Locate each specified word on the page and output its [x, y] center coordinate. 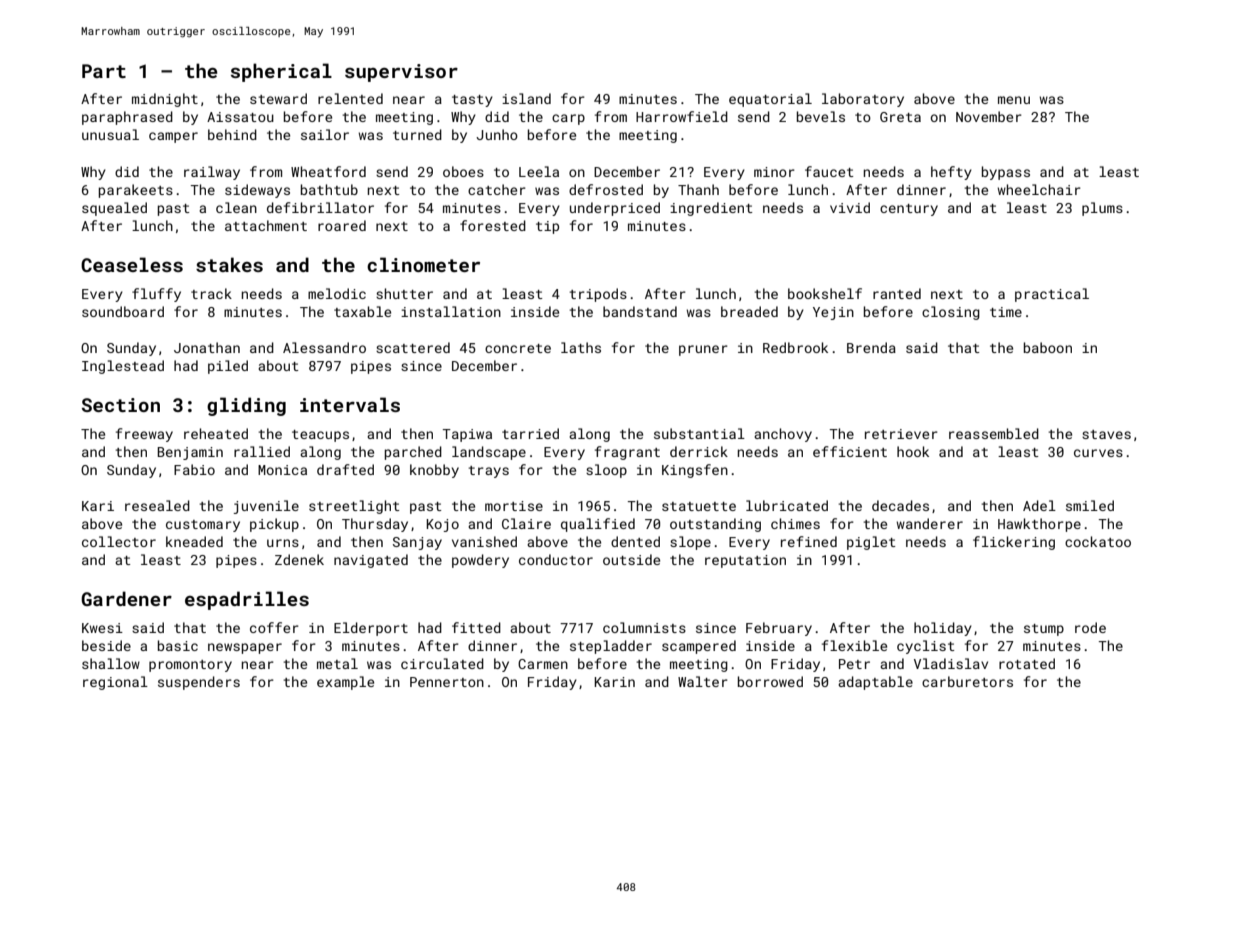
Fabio [194, 469]
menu [1014, 100]
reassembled [994, 433]
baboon [1048, 347]
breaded [749, 311]
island [526, 98]
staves [1106, 434]
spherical [281, 72]
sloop [606, 471]
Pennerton [447, 682]
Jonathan [207, 347]
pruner [703, 350]
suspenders [199, 683]
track [211, 293]
